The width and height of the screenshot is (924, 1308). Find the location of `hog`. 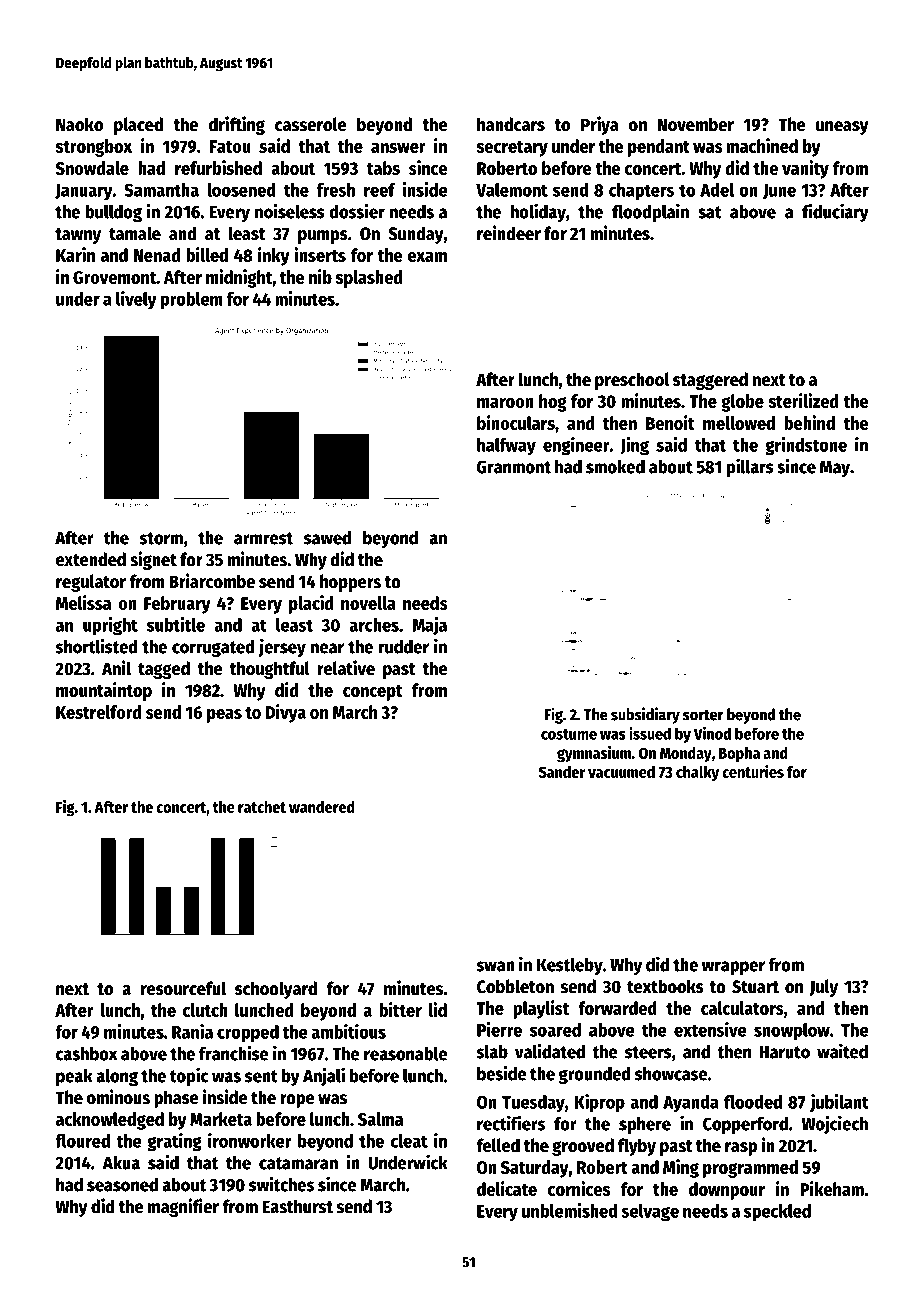

hog is located at coordinates (553, 403).
